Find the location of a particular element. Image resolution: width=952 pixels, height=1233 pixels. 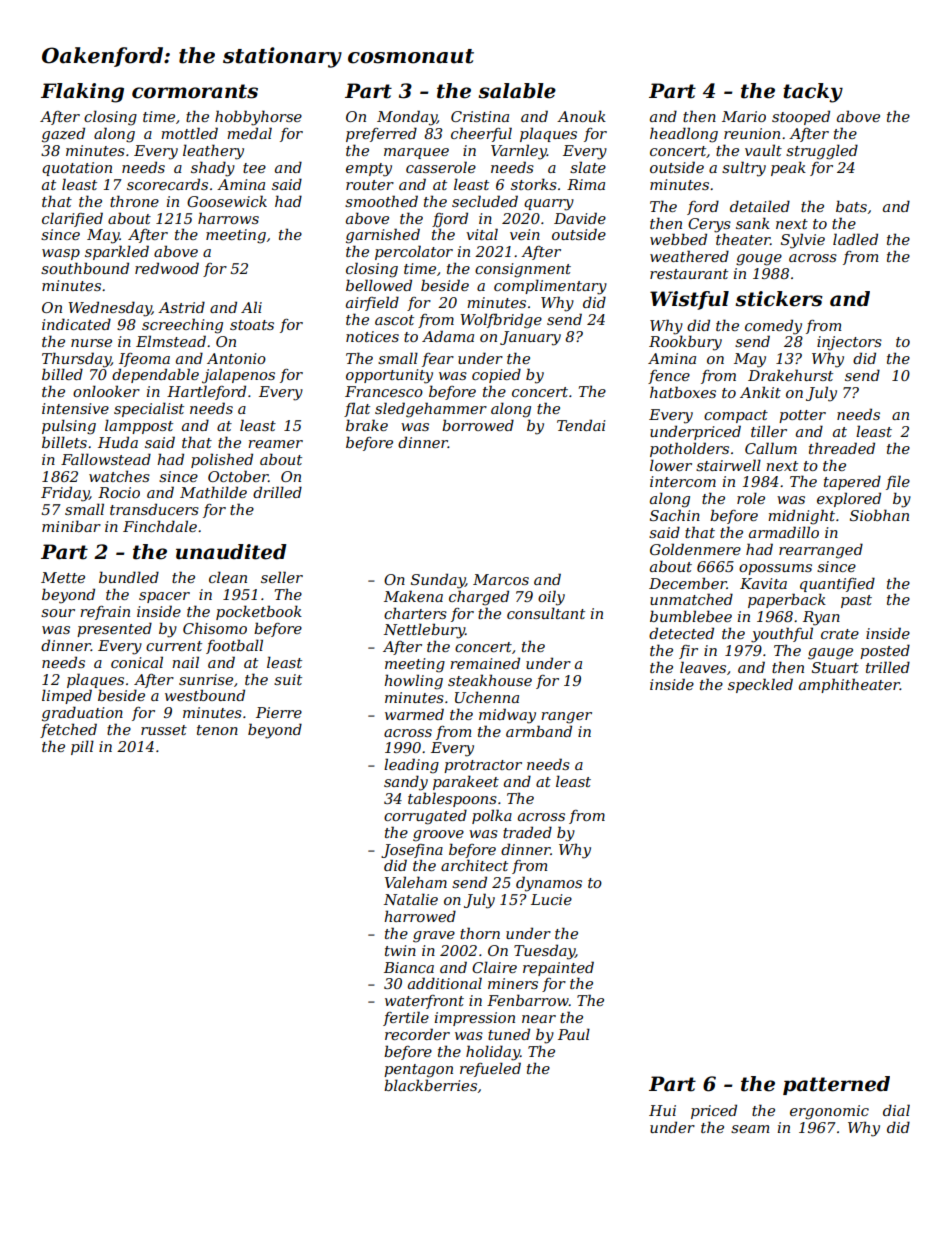

Friday is located at coordinates (65, 494).
